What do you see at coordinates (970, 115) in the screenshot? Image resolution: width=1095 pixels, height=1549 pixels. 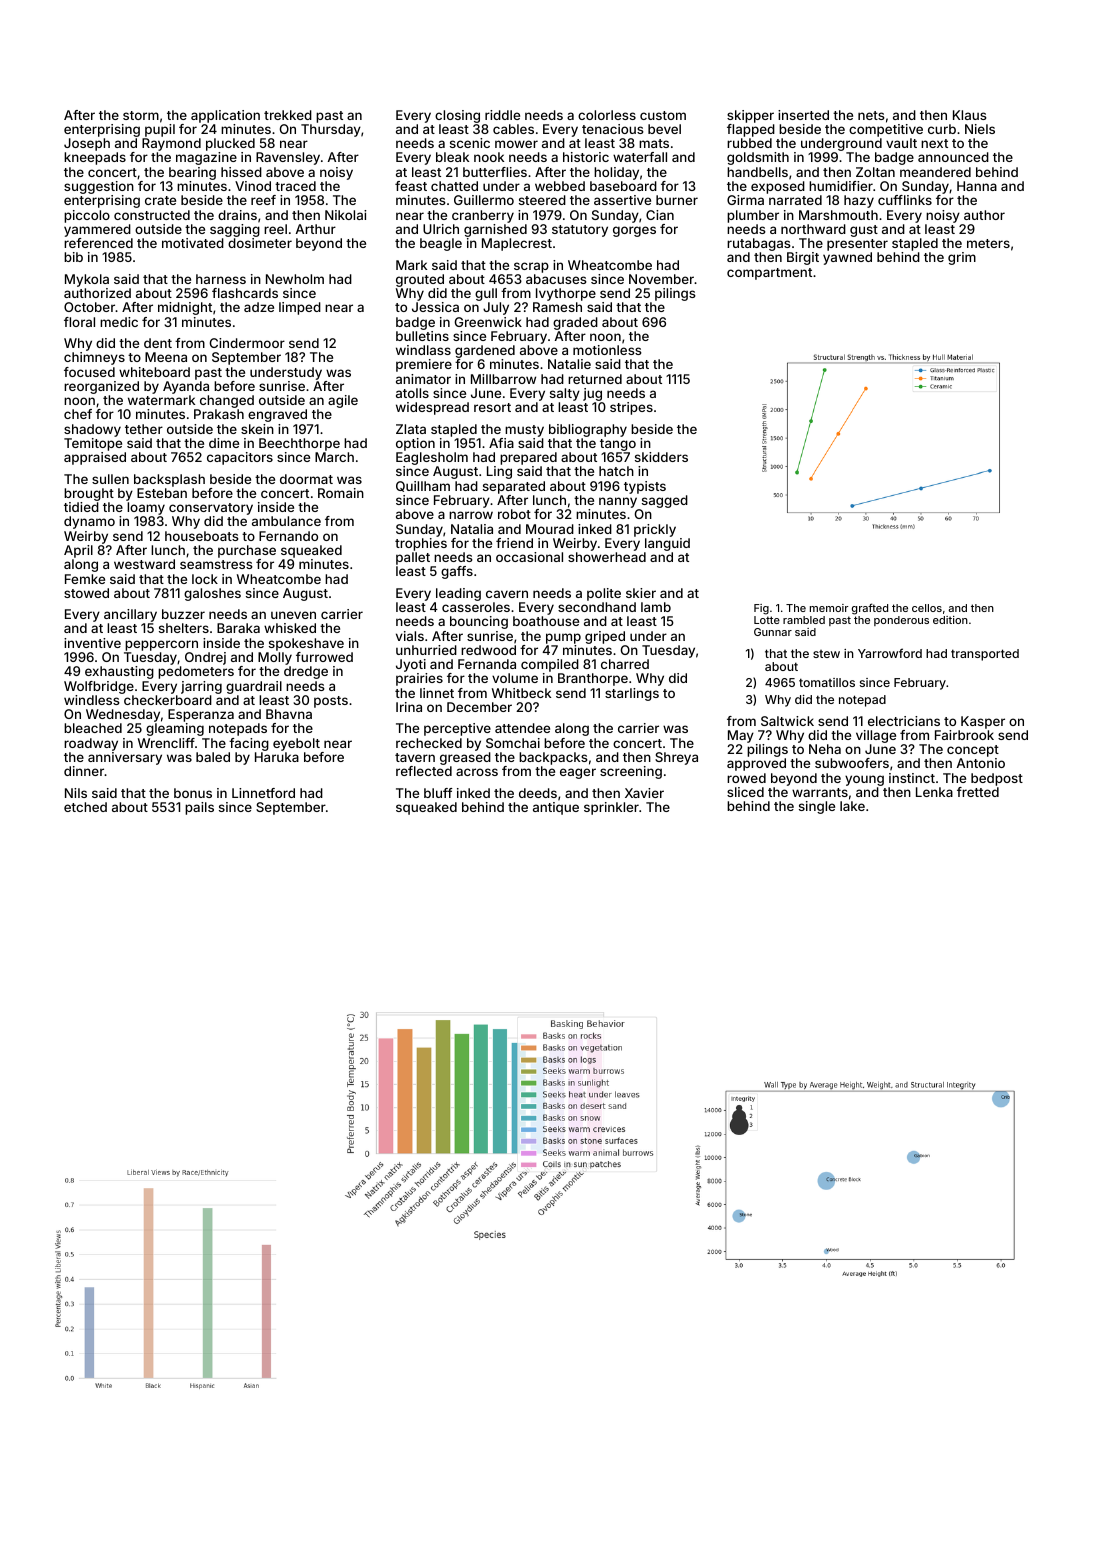 I see `Klaus` at bounding box center [970, 115].
